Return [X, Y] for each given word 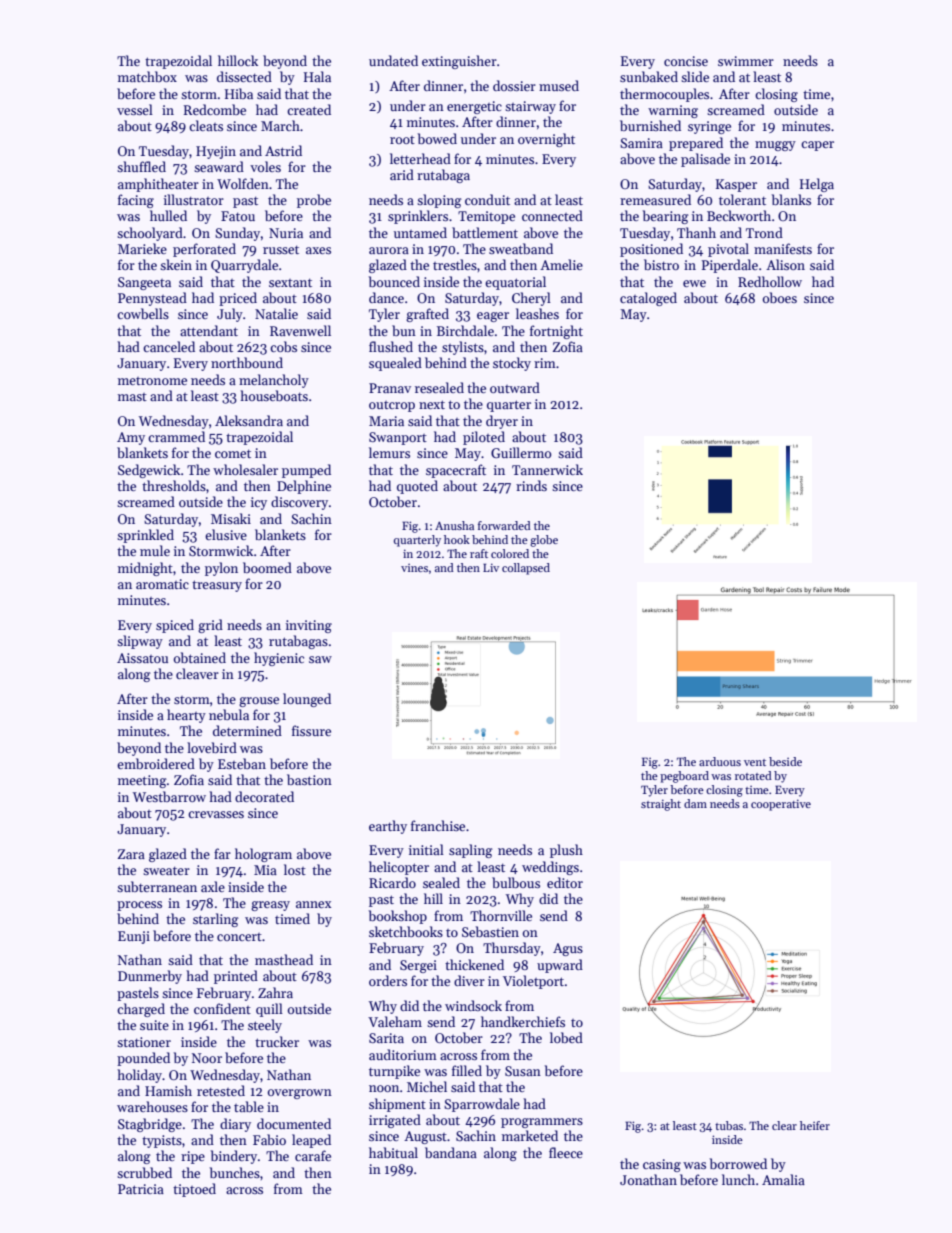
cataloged [648, 299]
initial [426, 849]
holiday [140, 1076]
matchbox [147, 76]
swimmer [746, 61]
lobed [566, 1037]
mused [559, 85]
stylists [463, 348]
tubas [729, 1125]
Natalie [276, 313]
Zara [131, 854]
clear [784, 1125]
